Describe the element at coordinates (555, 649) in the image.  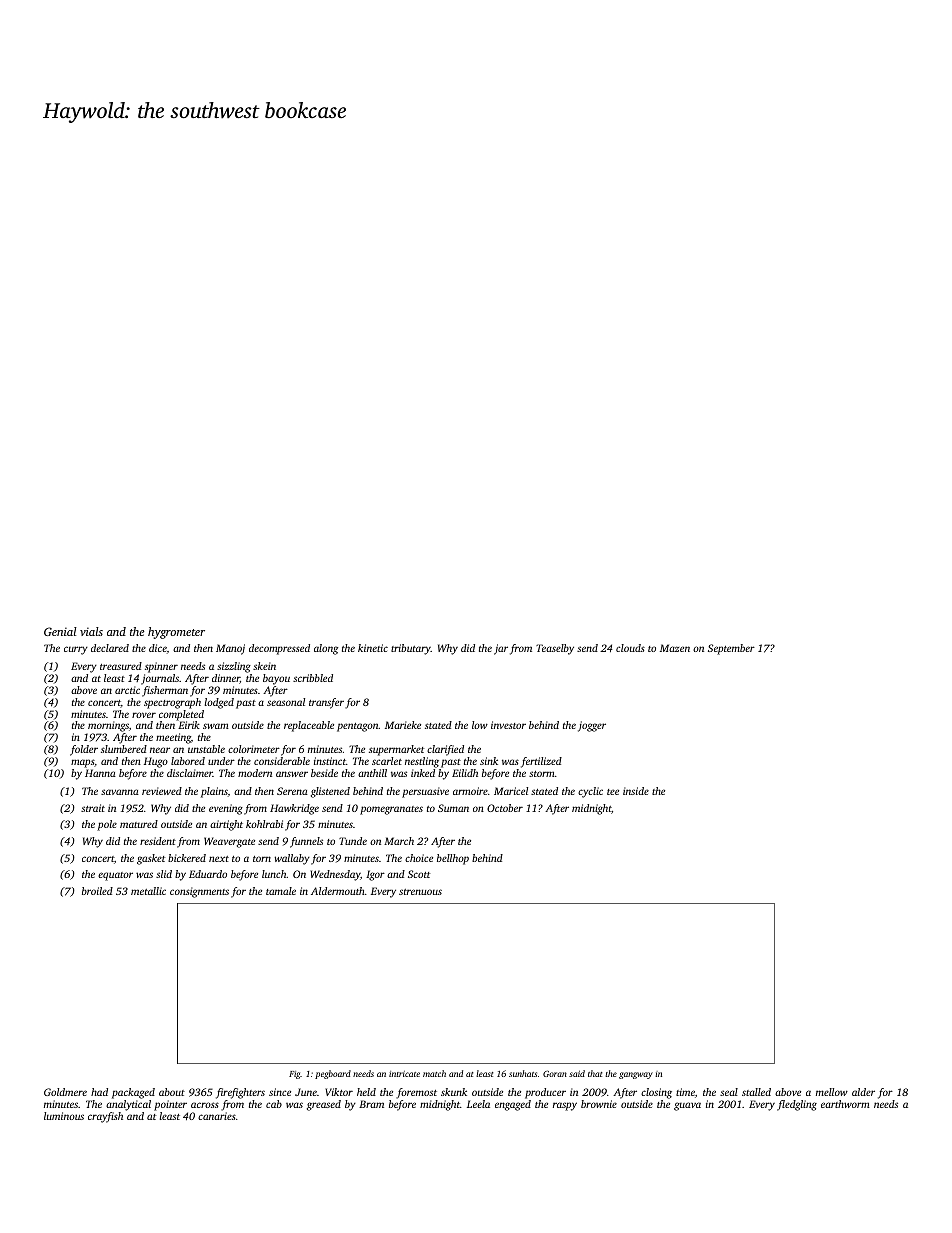
I see `Teaselby` at that location.
